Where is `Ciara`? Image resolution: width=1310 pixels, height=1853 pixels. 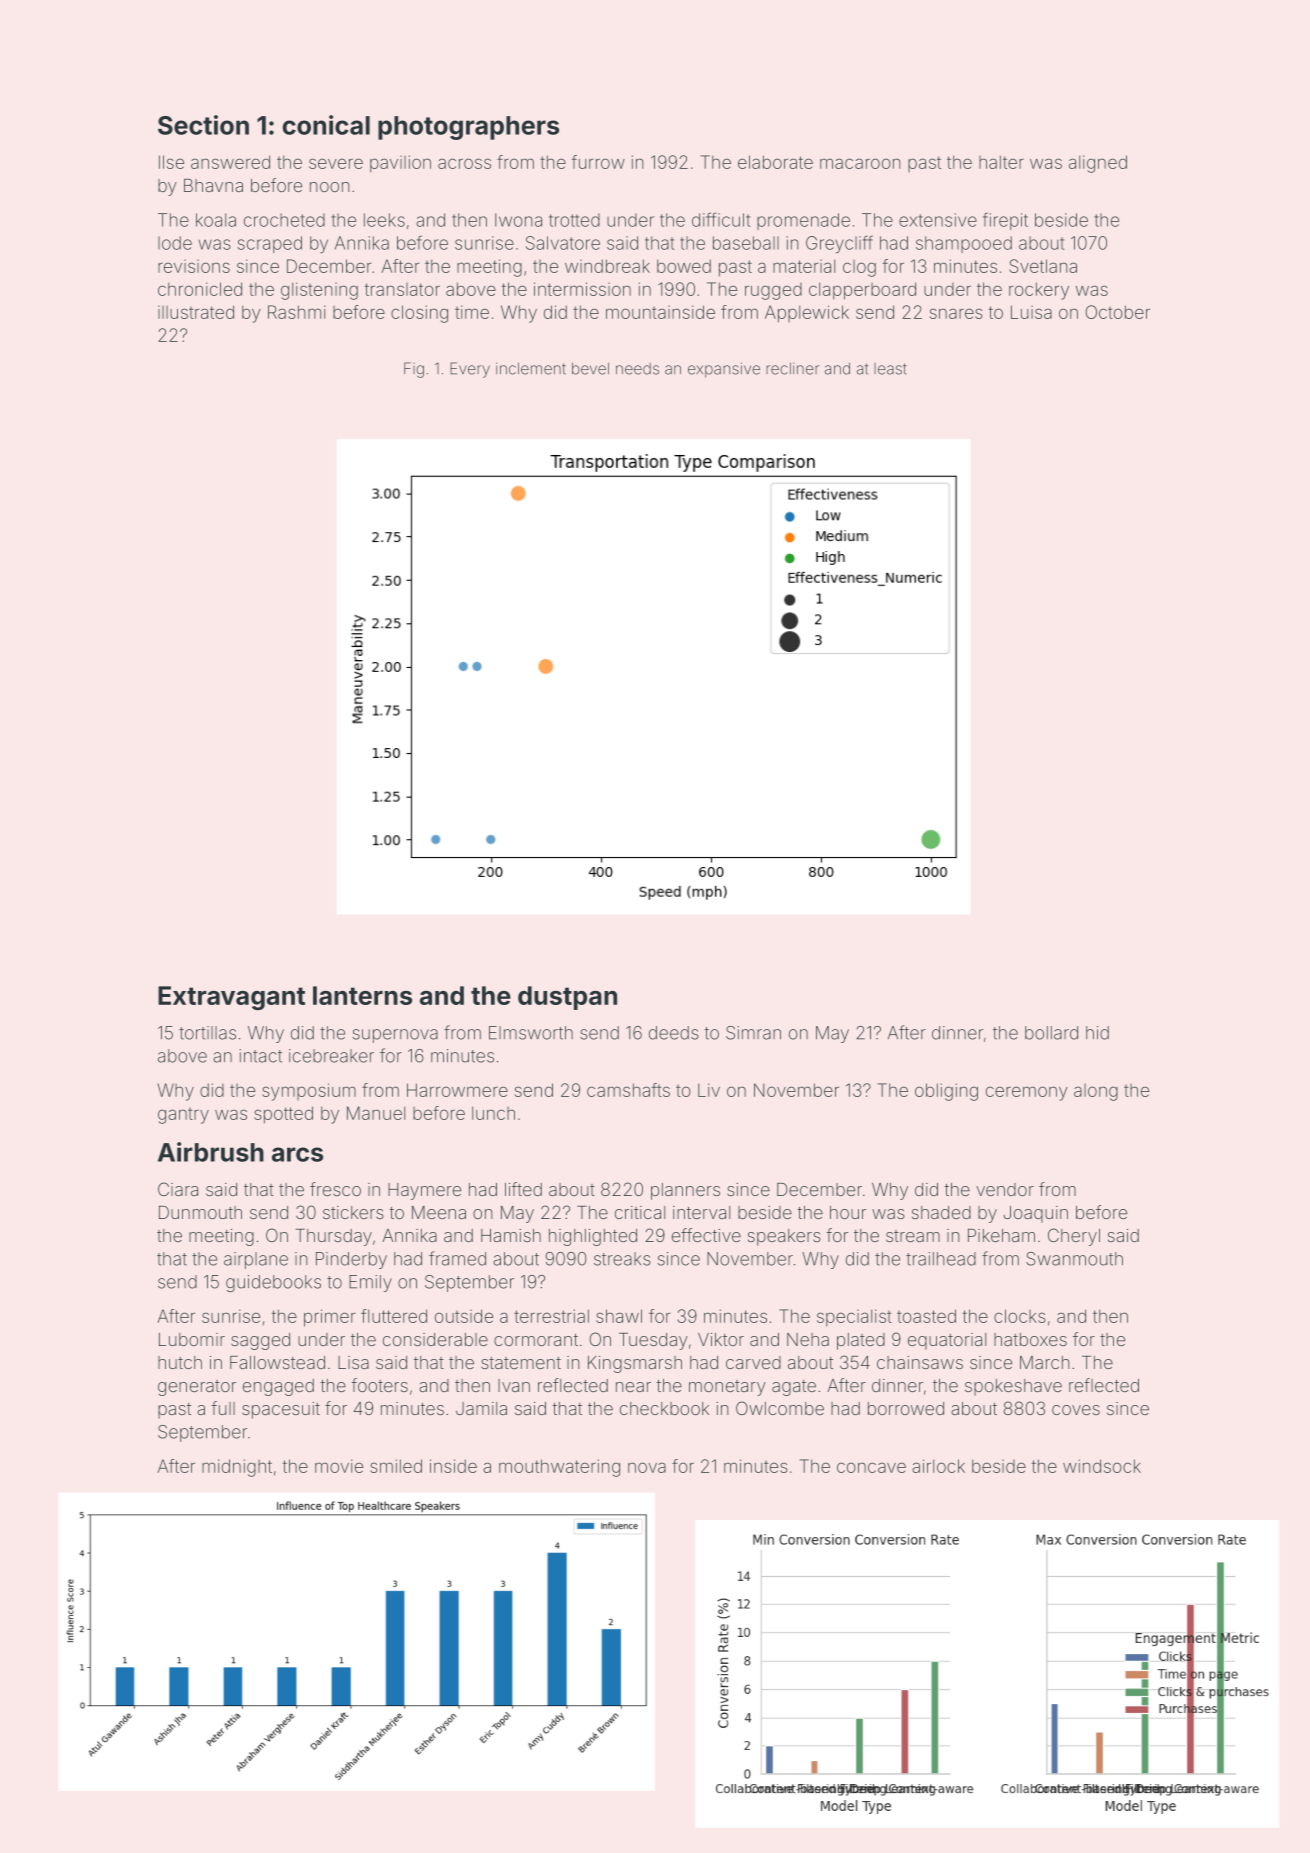 Ciara is located at coordinates (178, 1189).
